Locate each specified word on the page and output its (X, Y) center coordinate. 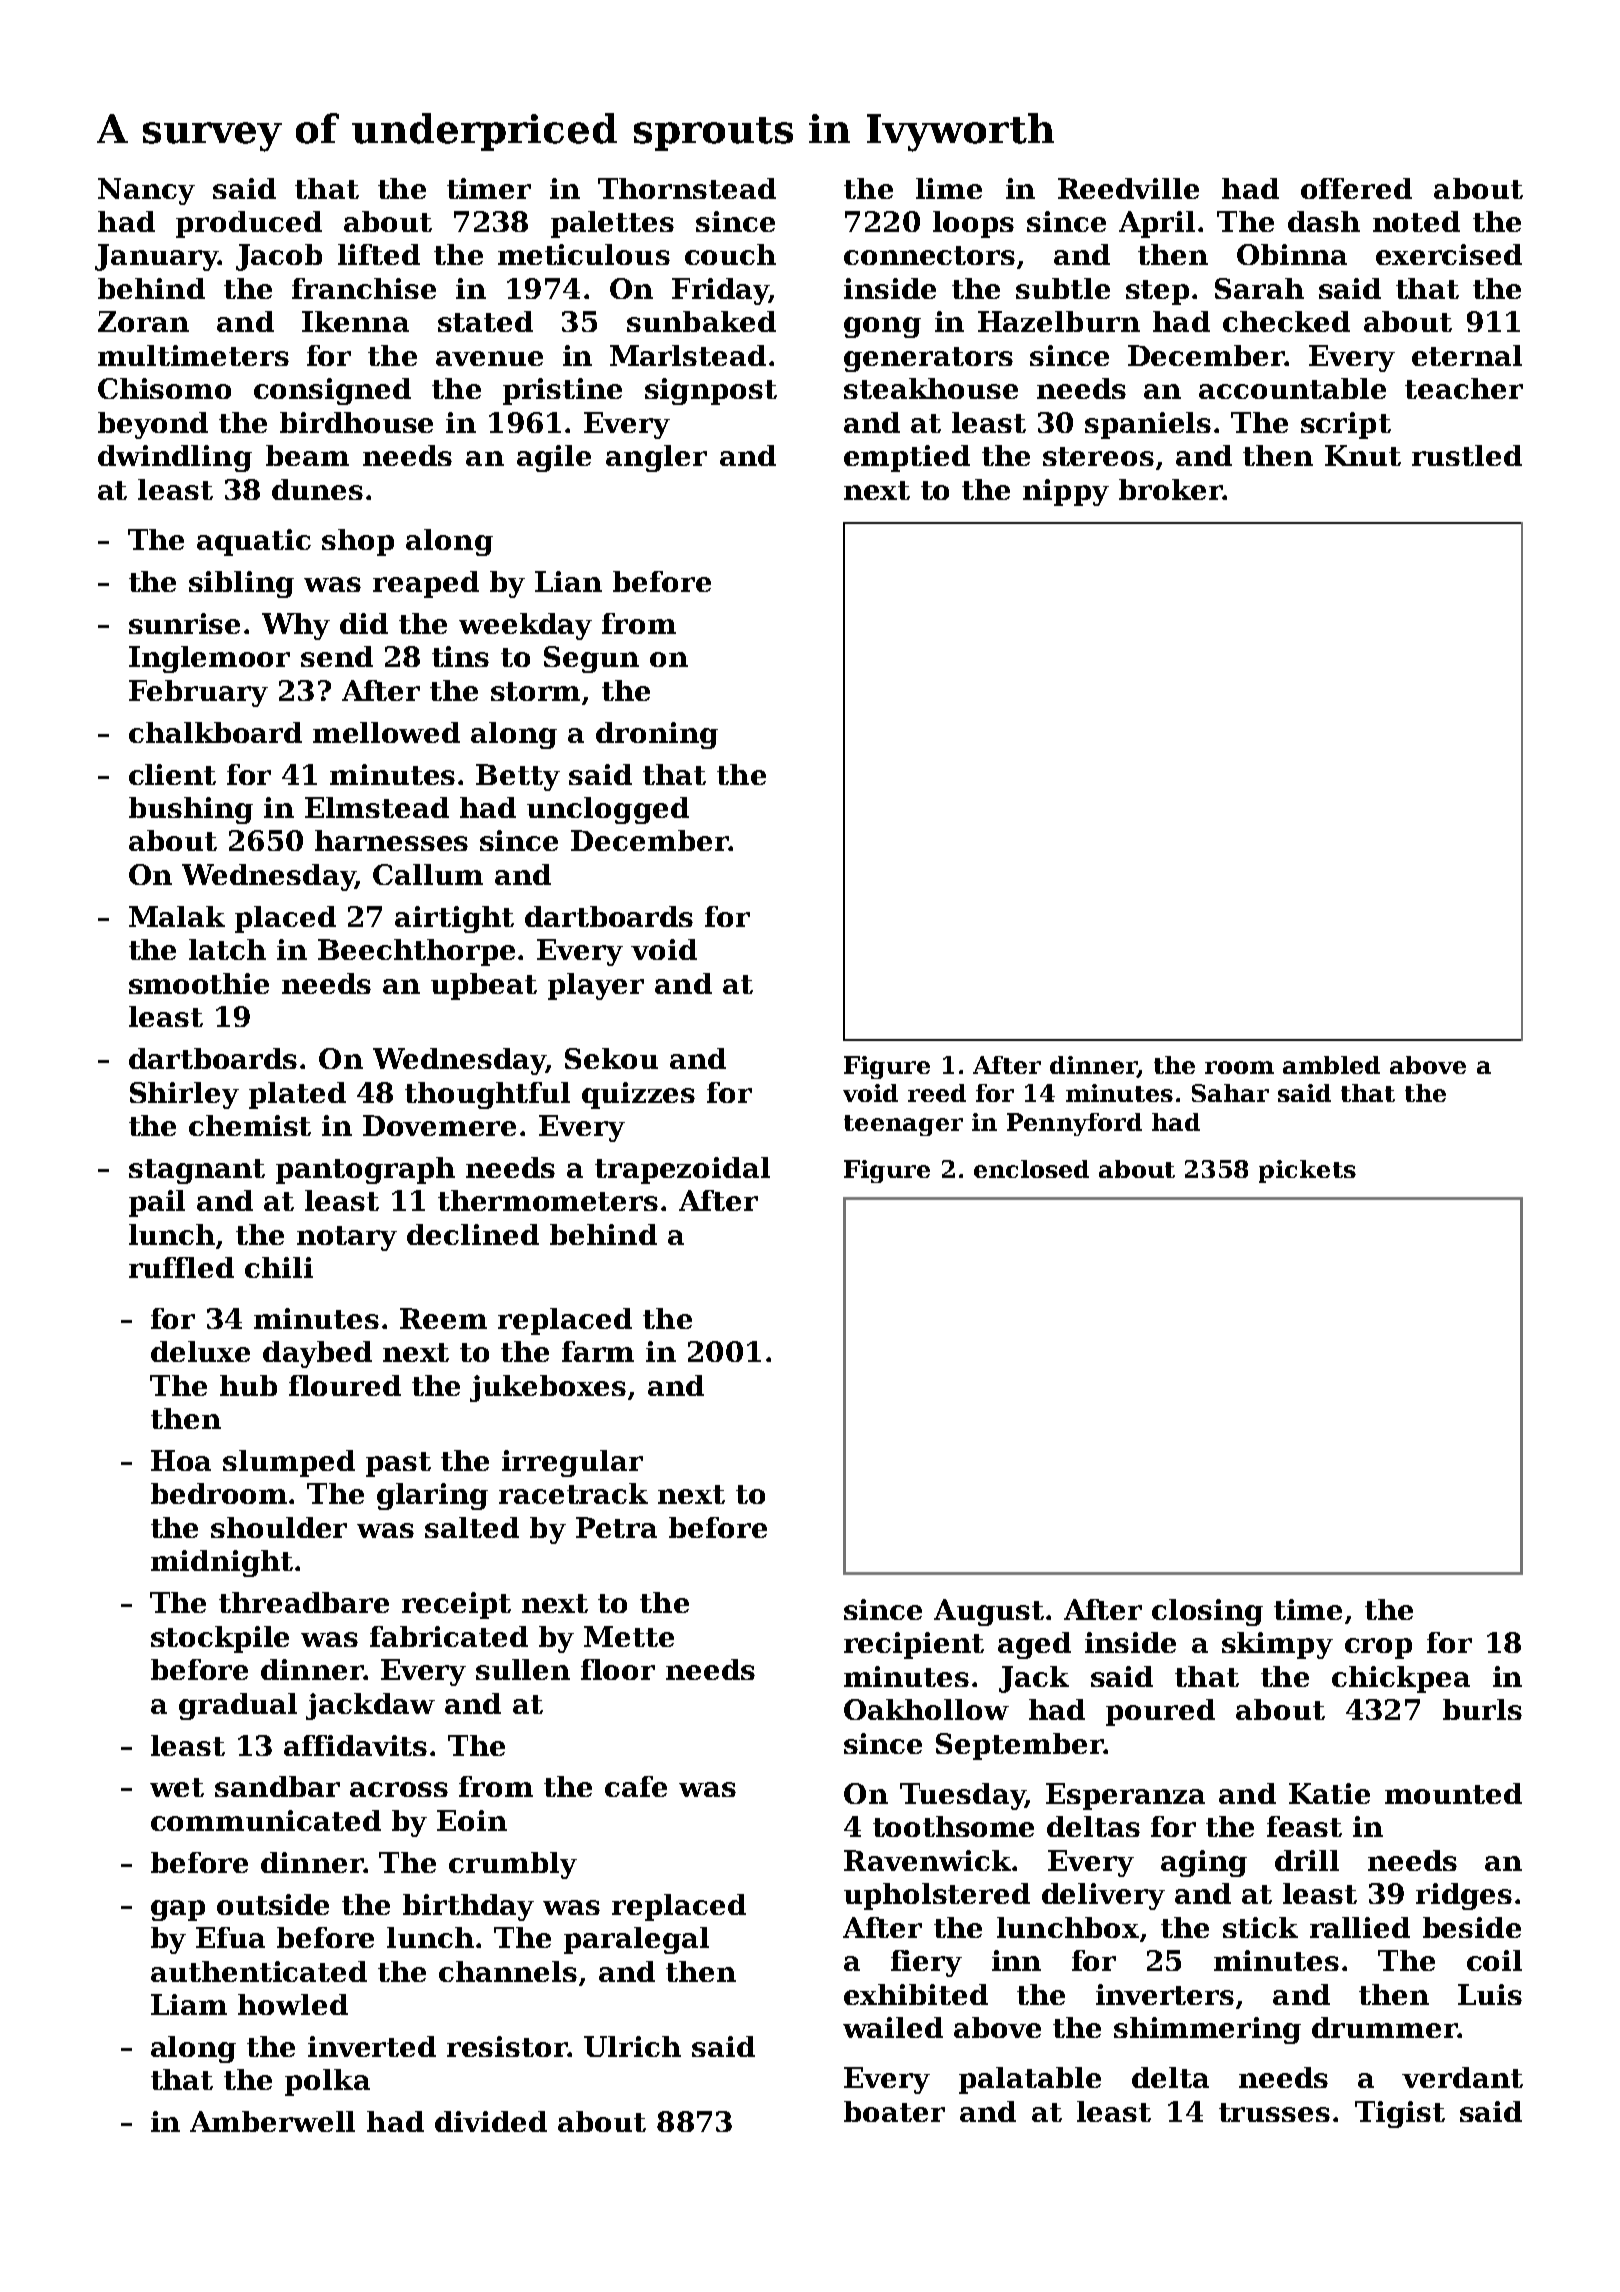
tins (460, 656)
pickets (1307, 1171)
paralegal (636, 1940)
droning (657, 735)
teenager (903, 1125)
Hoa (181, 1460)
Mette (629, 1636)
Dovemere (439, 1125)
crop (1378, 1648)
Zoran (143, 321)
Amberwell (272, 2121)
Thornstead (687, 188)
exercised (1449, 254)
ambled (1331, 1065)
